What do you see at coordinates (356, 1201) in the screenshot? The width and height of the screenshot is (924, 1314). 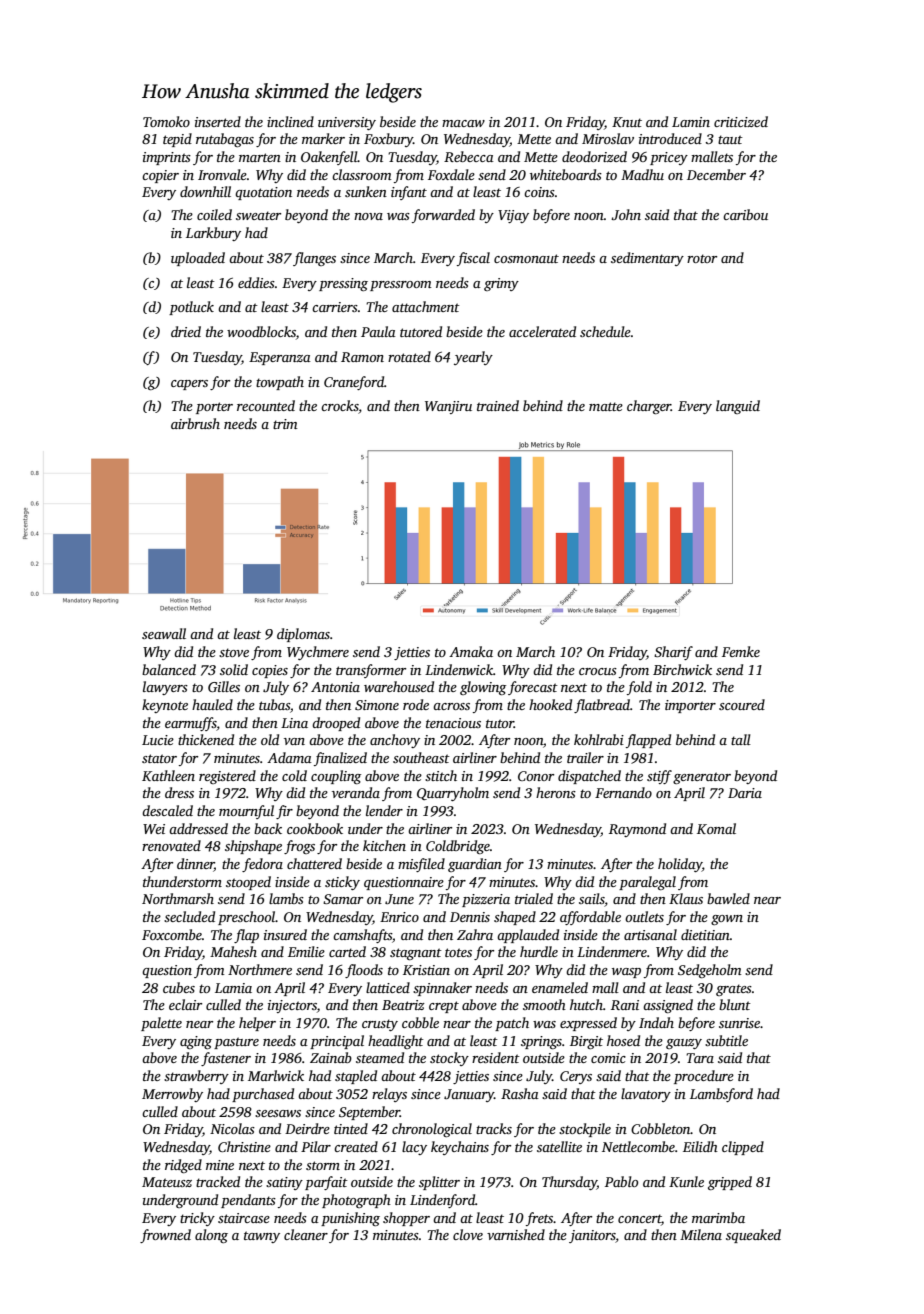 I see `photograph` at bounding box center [356, 1201].
